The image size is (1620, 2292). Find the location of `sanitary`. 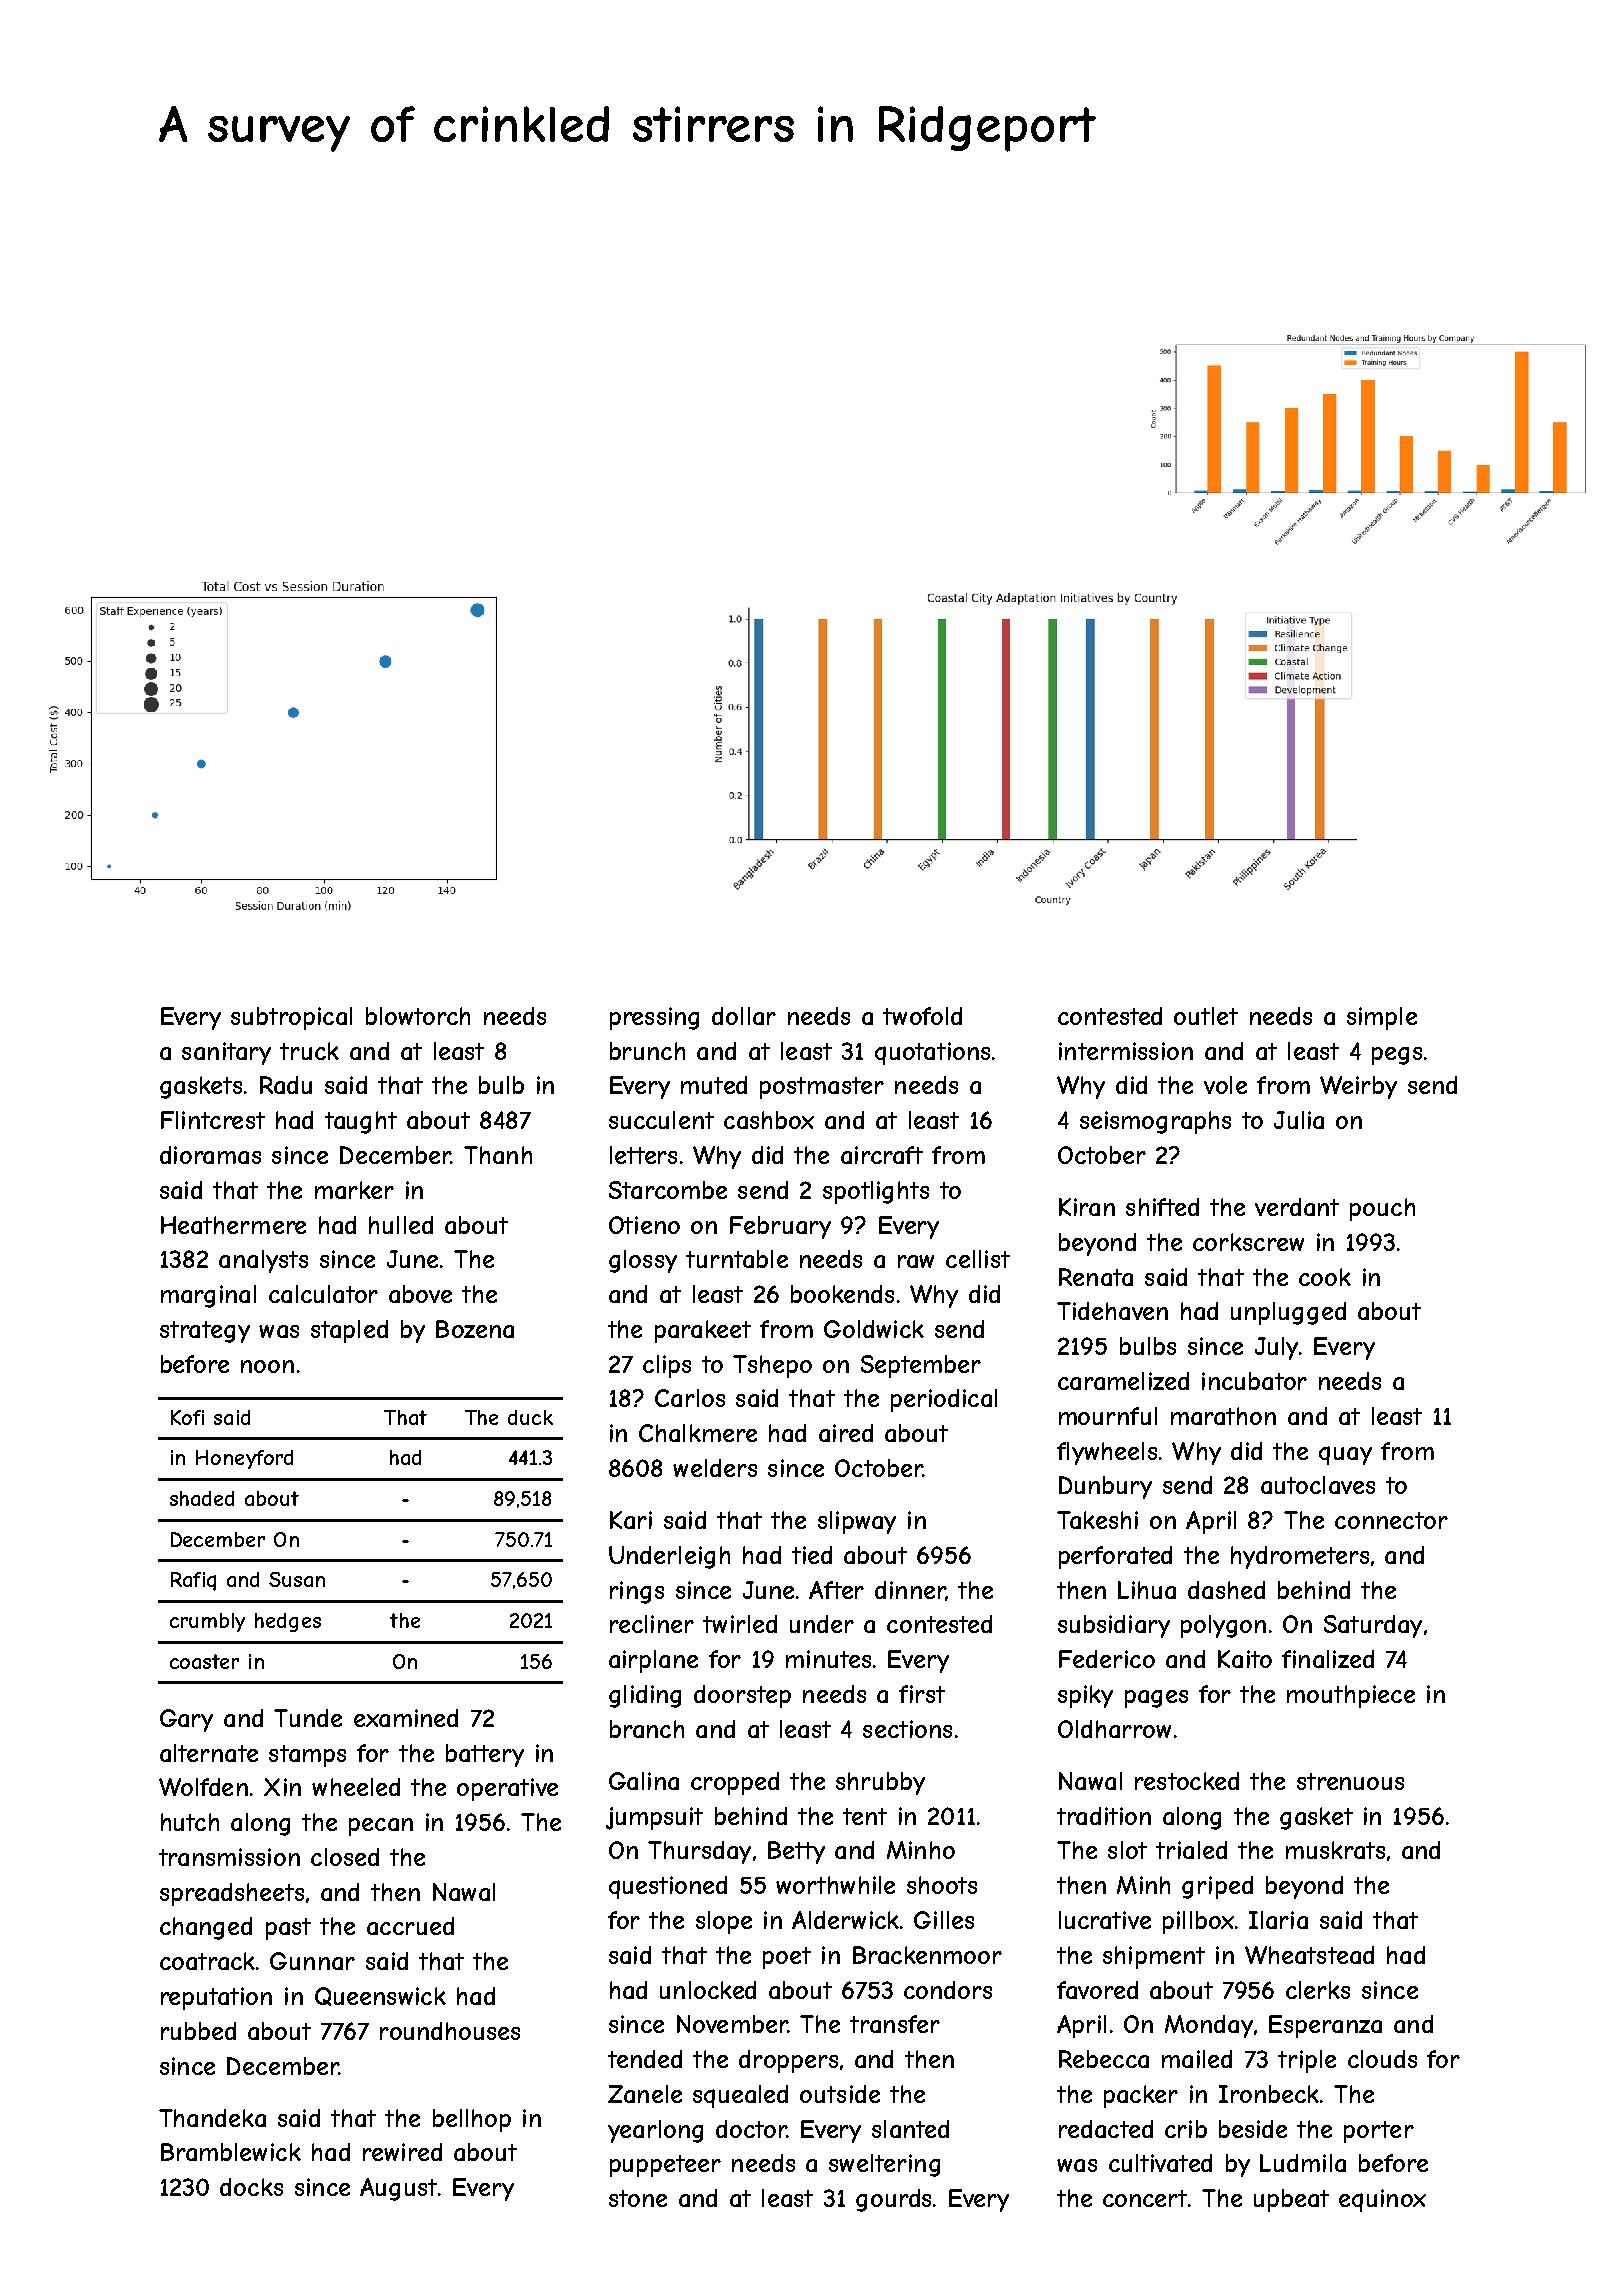

sanitary is located at coordinates (226, 1053).
